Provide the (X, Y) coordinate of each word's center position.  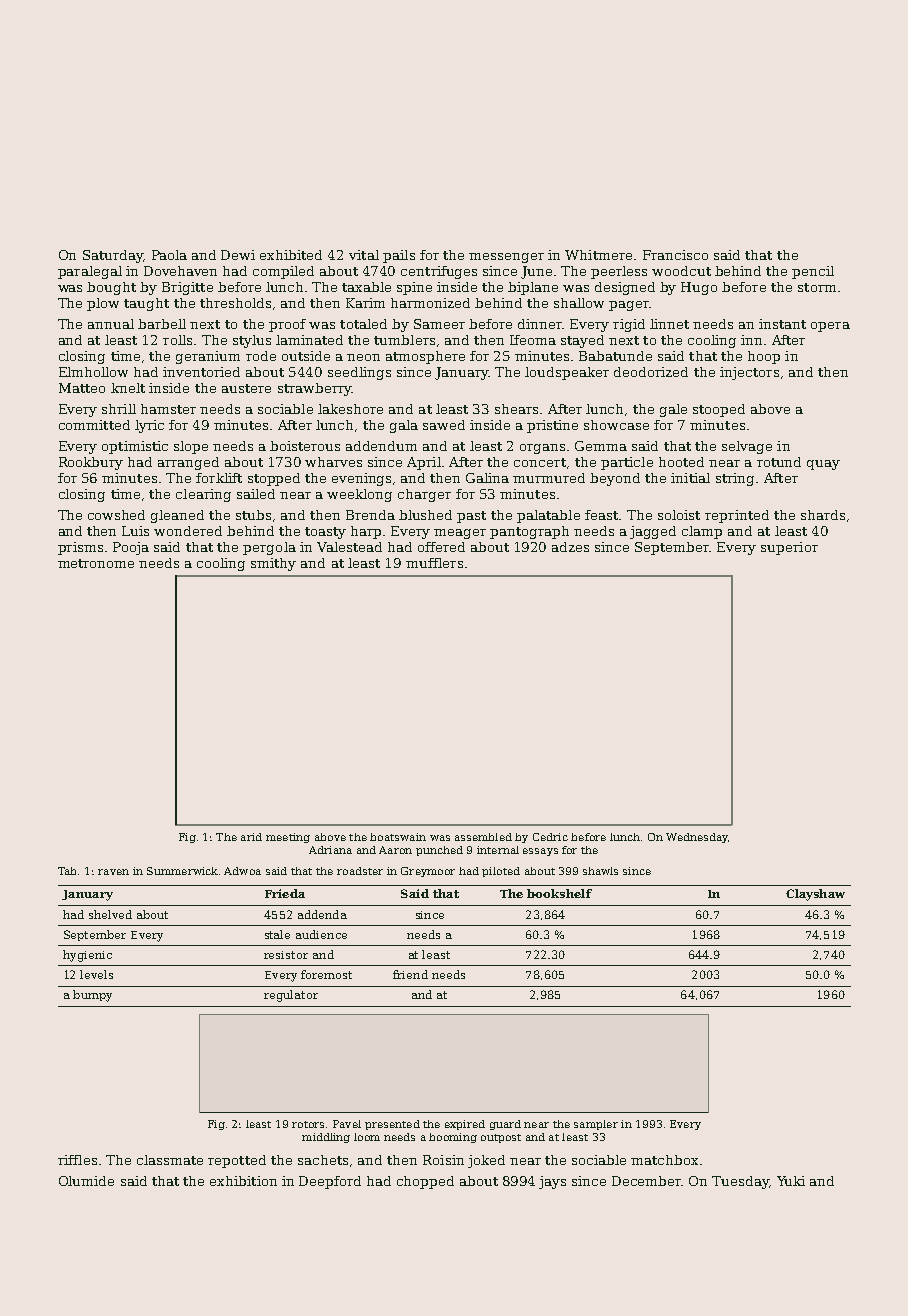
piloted (501, 872)
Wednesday (697, 838)
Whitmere (598, 255)
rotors (308, 1124)
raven (113, 872)
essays (540, 852)
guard (505, 1125)
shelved (110, 914)
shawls (600, 871)
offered (441, 547)
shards (823, 515)
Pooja (131, 548)
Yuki (791, 1181)
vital (364, 255)
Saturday (113, 256)
